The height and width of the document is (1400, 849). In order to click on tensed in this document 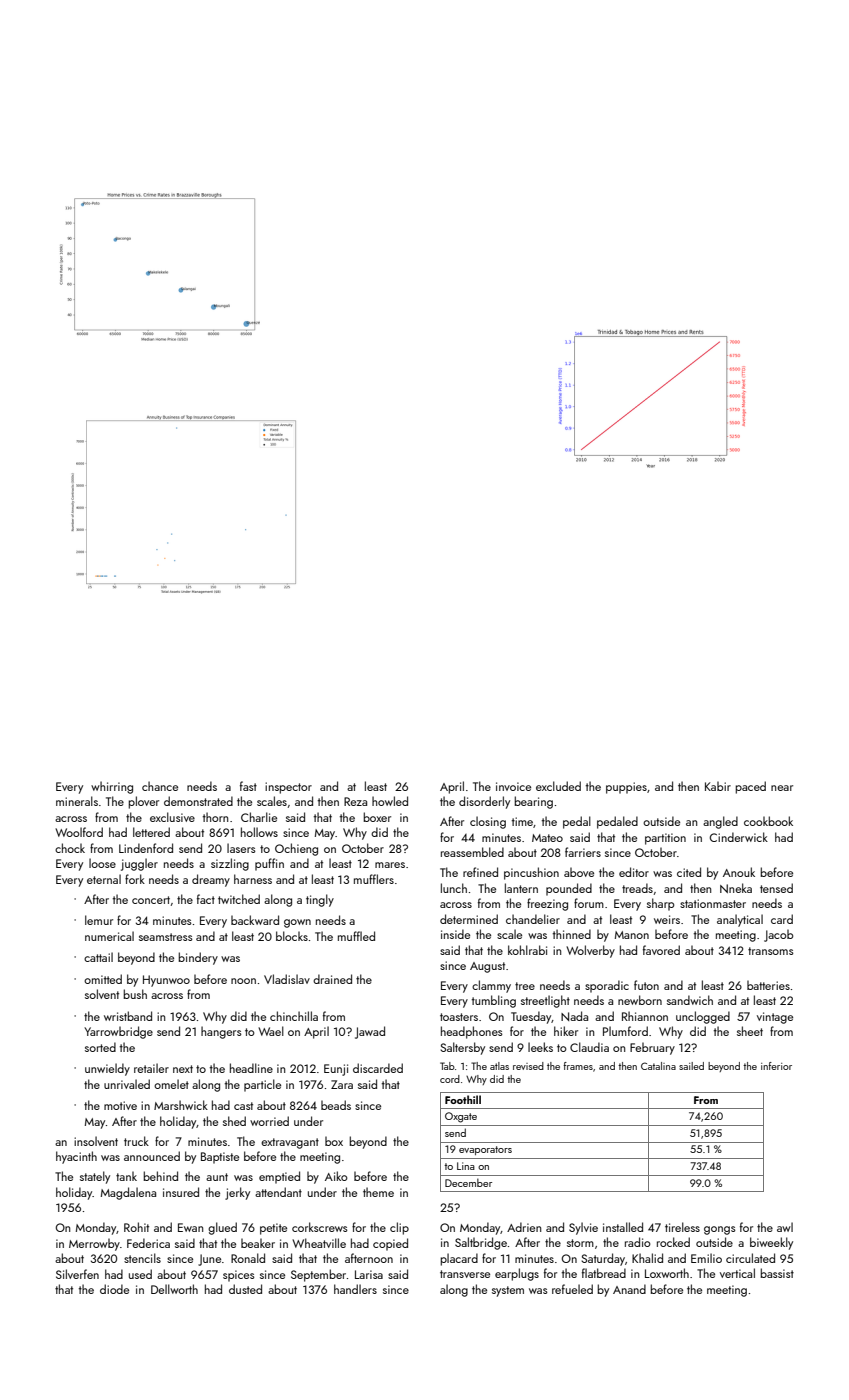, I will do `click(776, 888)`.
